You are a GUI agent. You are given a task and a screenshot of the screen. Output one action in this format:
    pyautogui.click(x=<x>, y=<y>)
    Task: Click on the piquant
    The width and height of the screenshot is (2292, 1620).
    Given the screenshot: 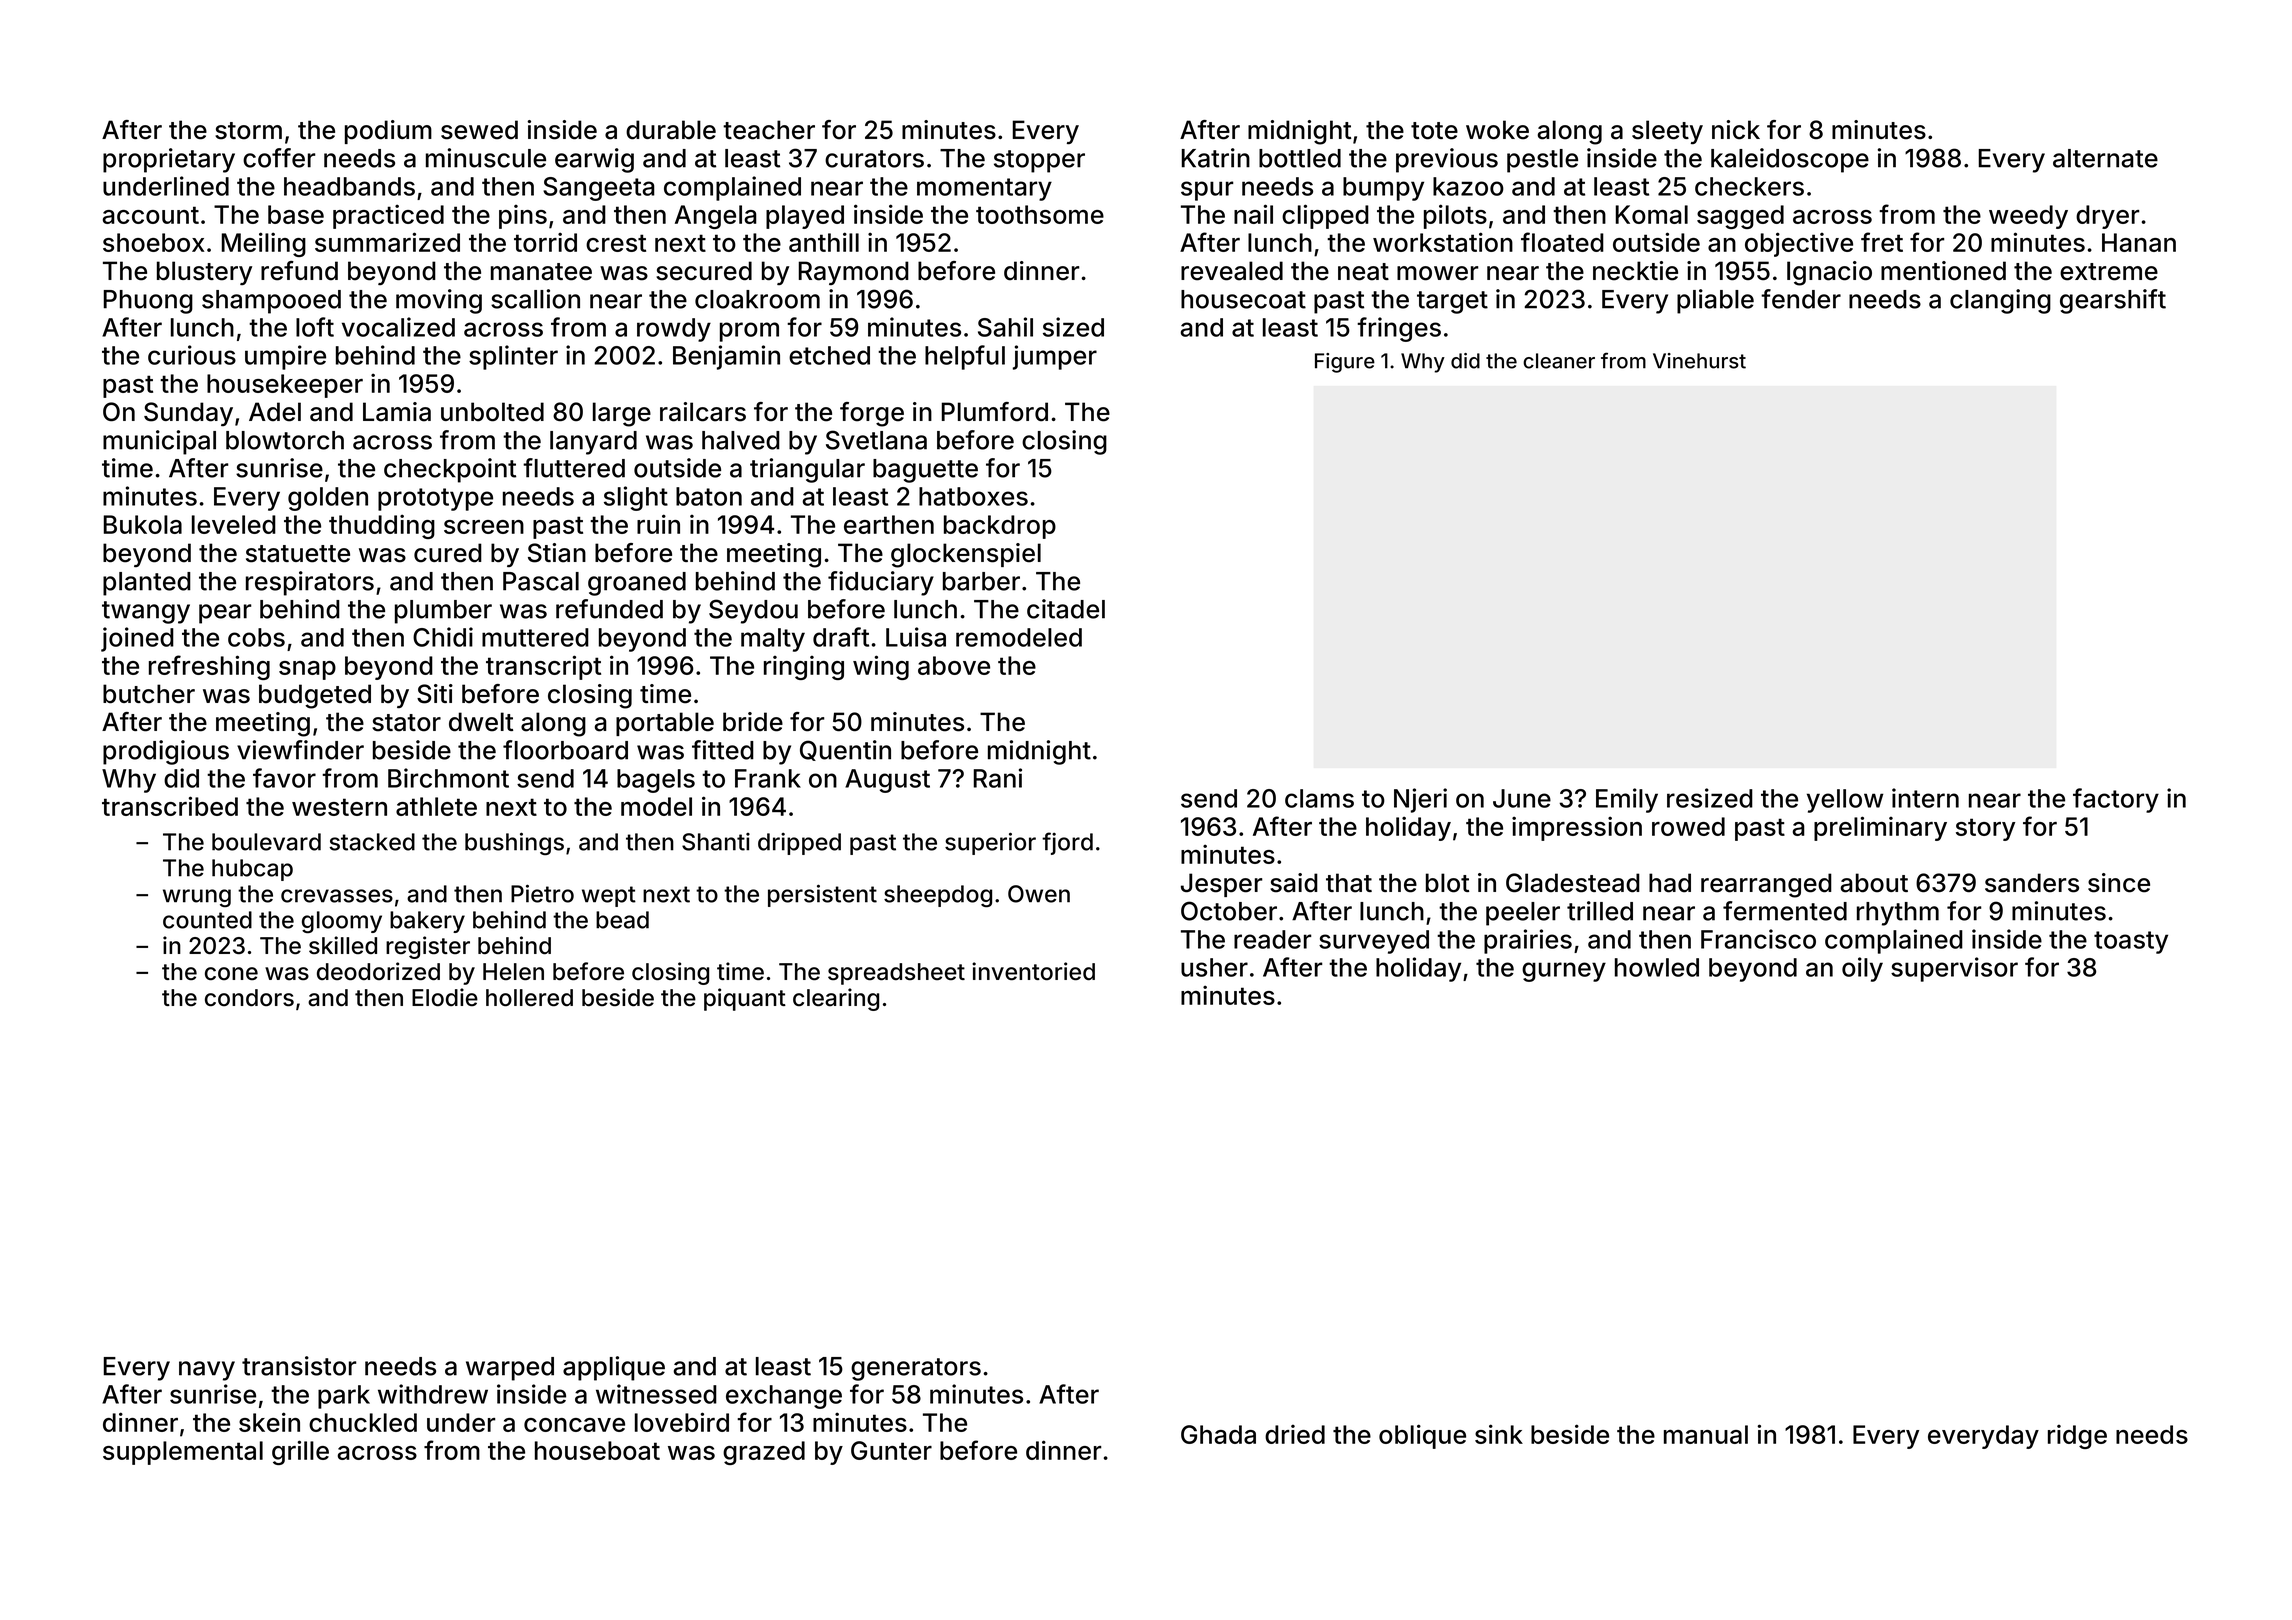 What is the action you would take?
    pyautogui.click(x=745, y=999)
